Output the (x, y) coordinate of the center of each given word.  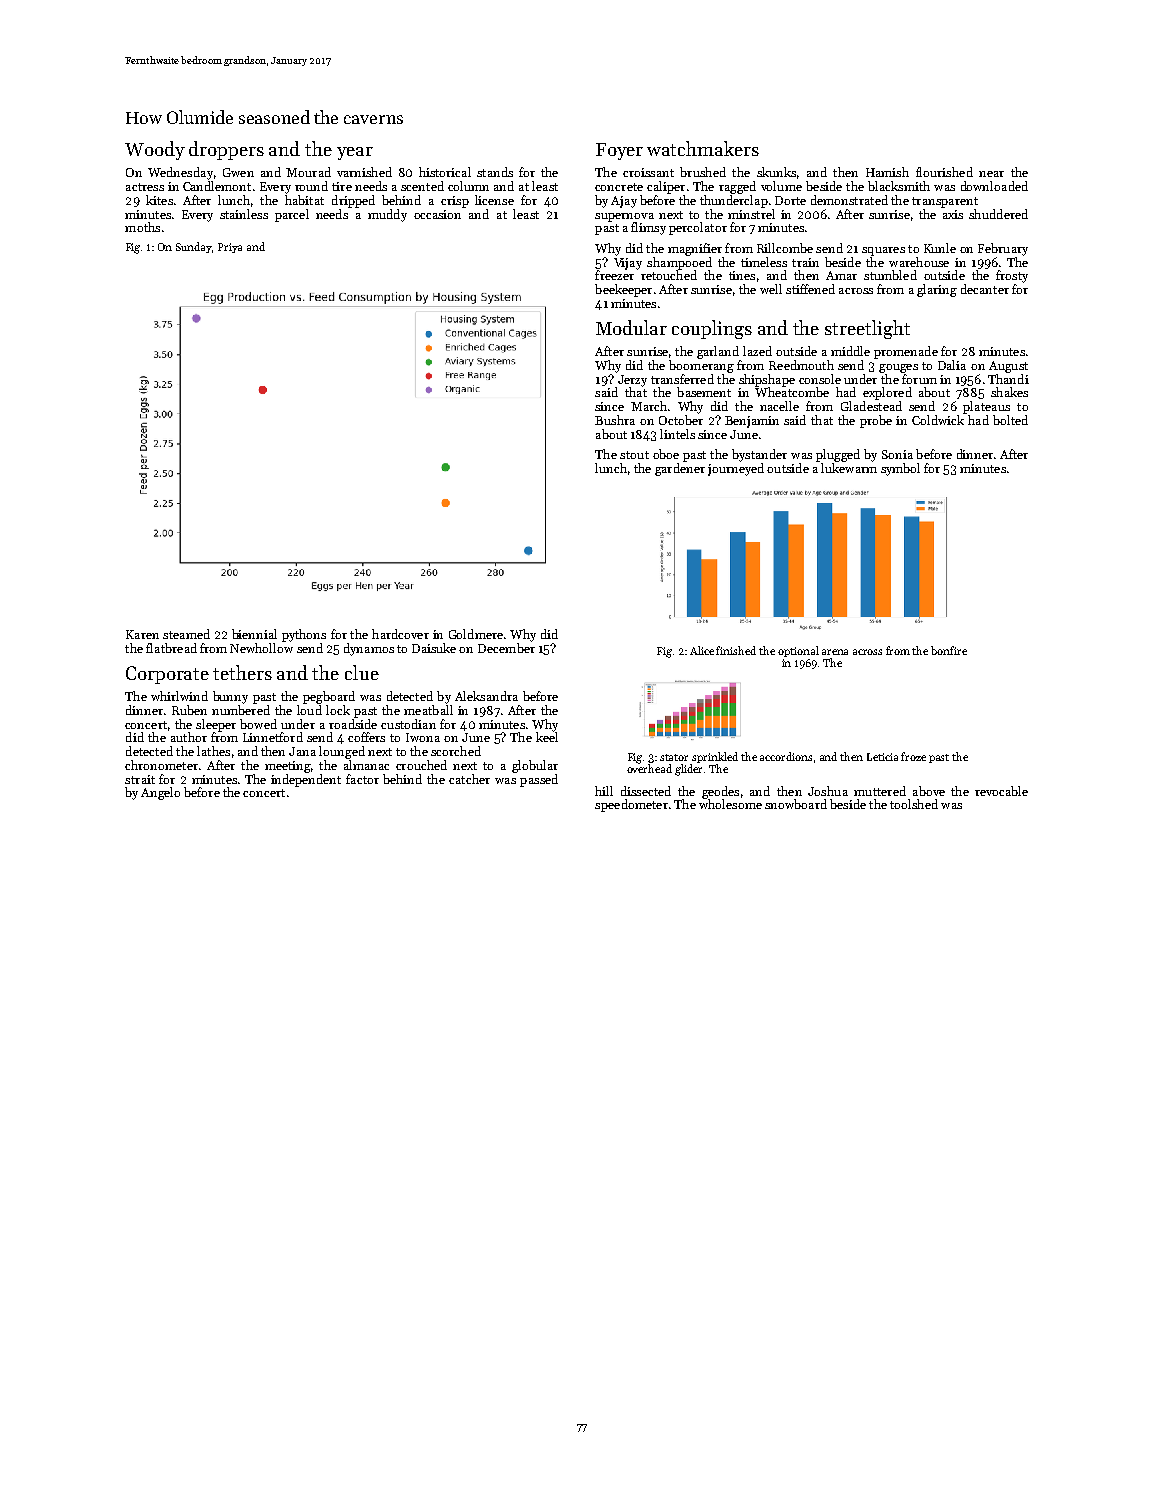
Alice (702, 650)
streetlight (867, 329)
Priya (230, 248)
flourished (944, 172)
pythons (304, 635)
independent (306, 780)
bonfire (949, 650)
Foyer (619, 151)
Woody (155, 150)
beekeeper (623, 290)
